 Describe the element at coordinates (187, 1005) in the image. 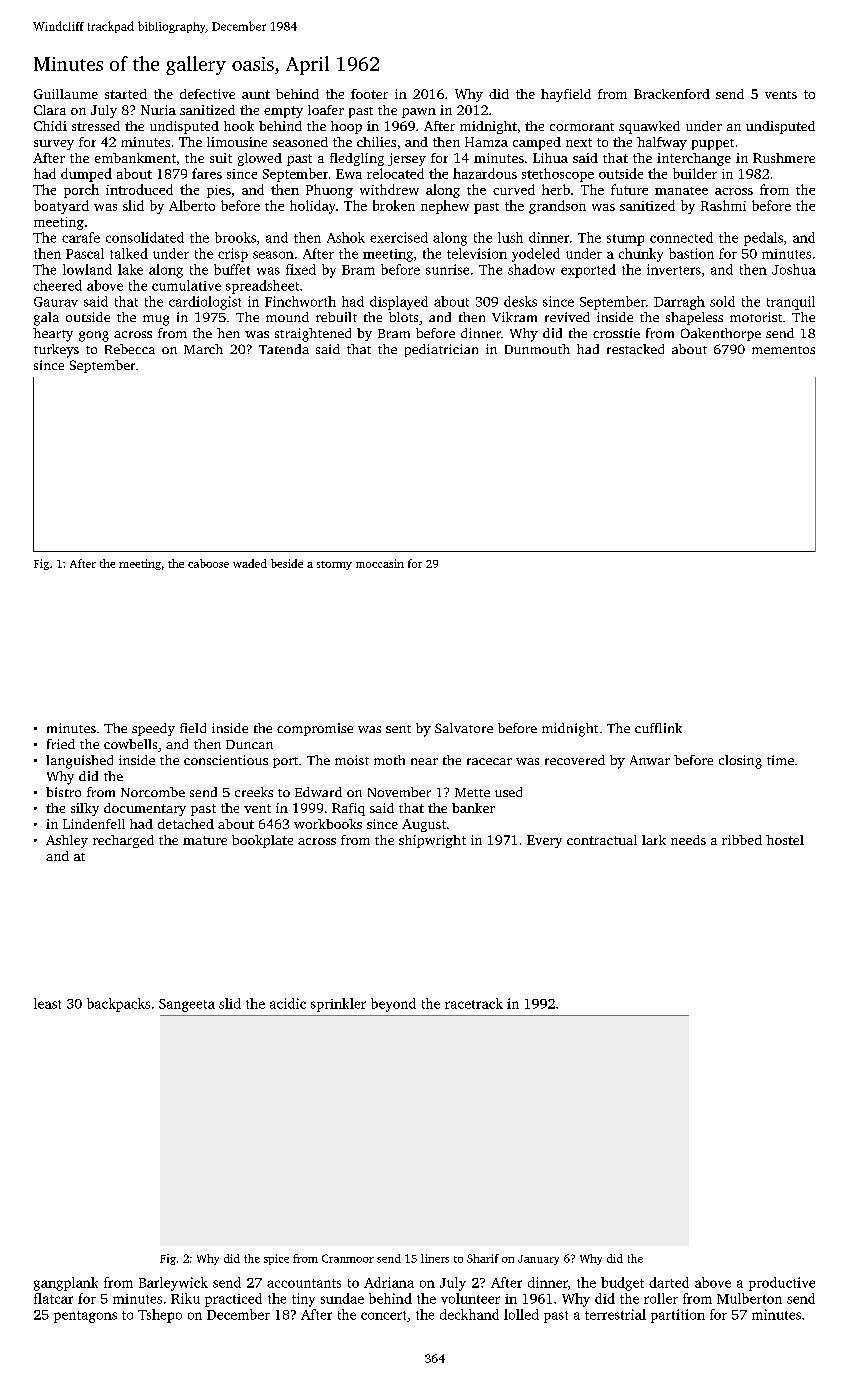

I see `Sangeeta` at that location.
